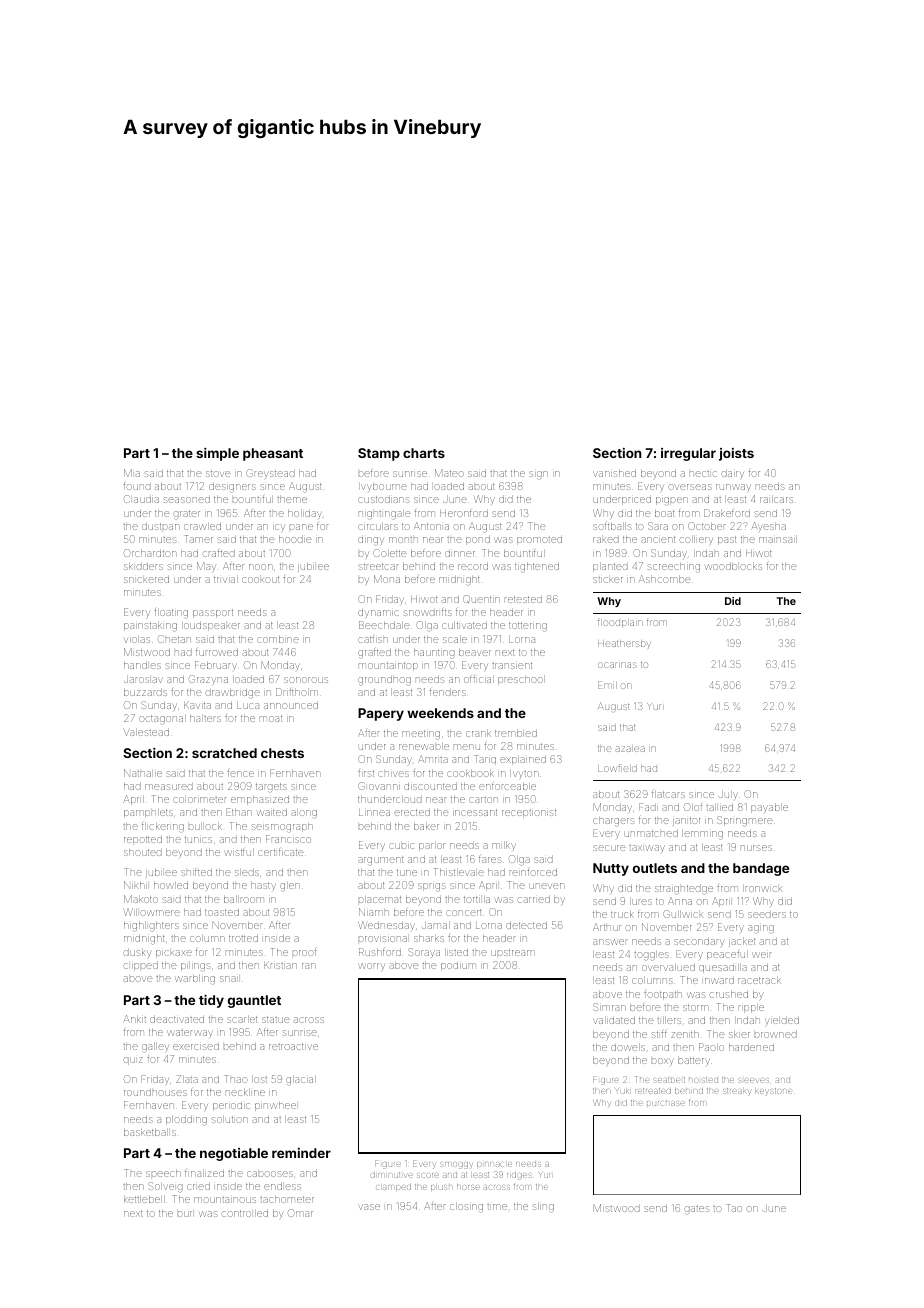 Image resolution: width=924 pixels, height=1308 pixels. Describe the element at coordinates (143, 773) in the screenshot. I see `Nathalie` at that location.
